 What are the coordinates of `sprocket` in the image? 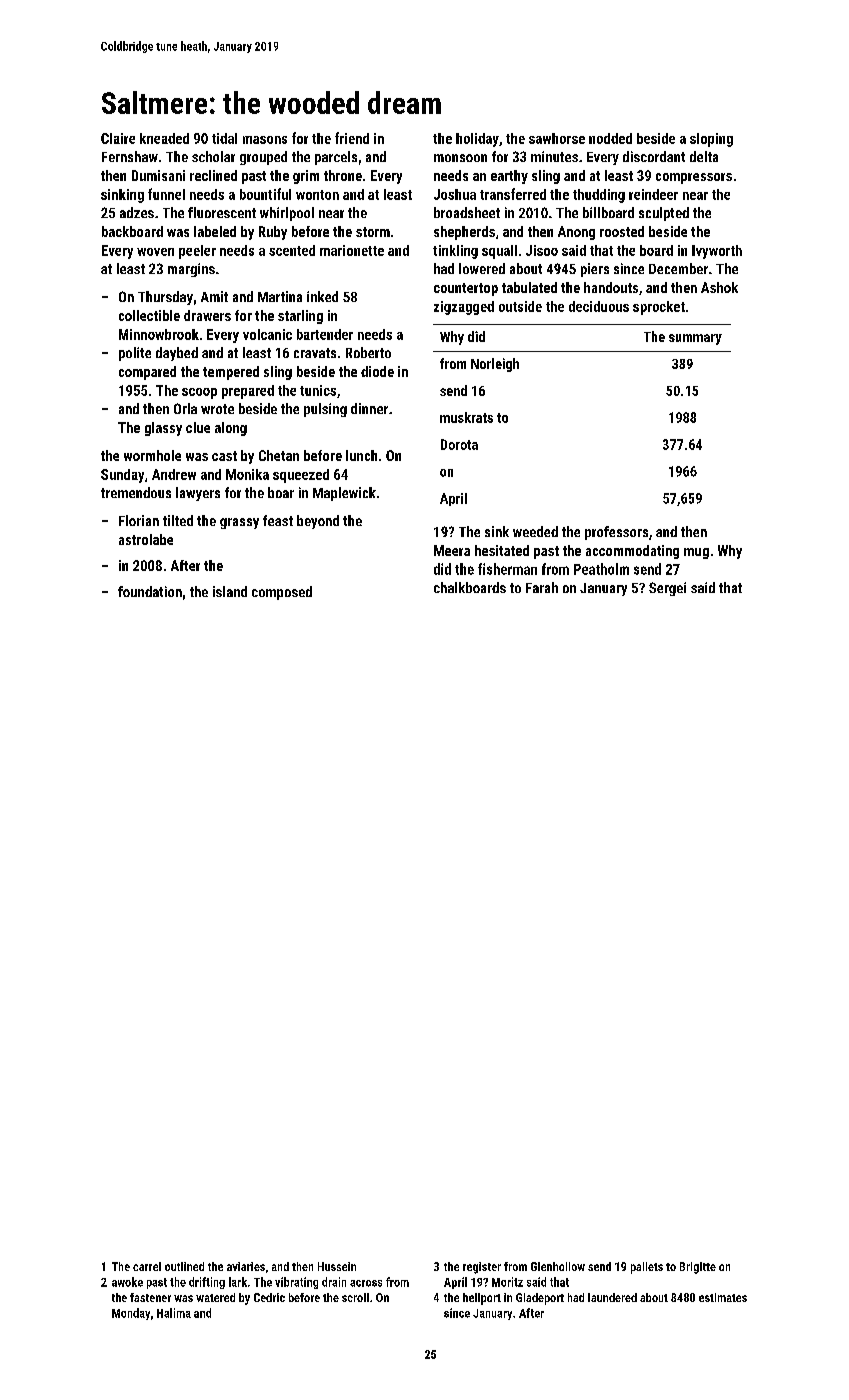 It's located at (659, 308).
